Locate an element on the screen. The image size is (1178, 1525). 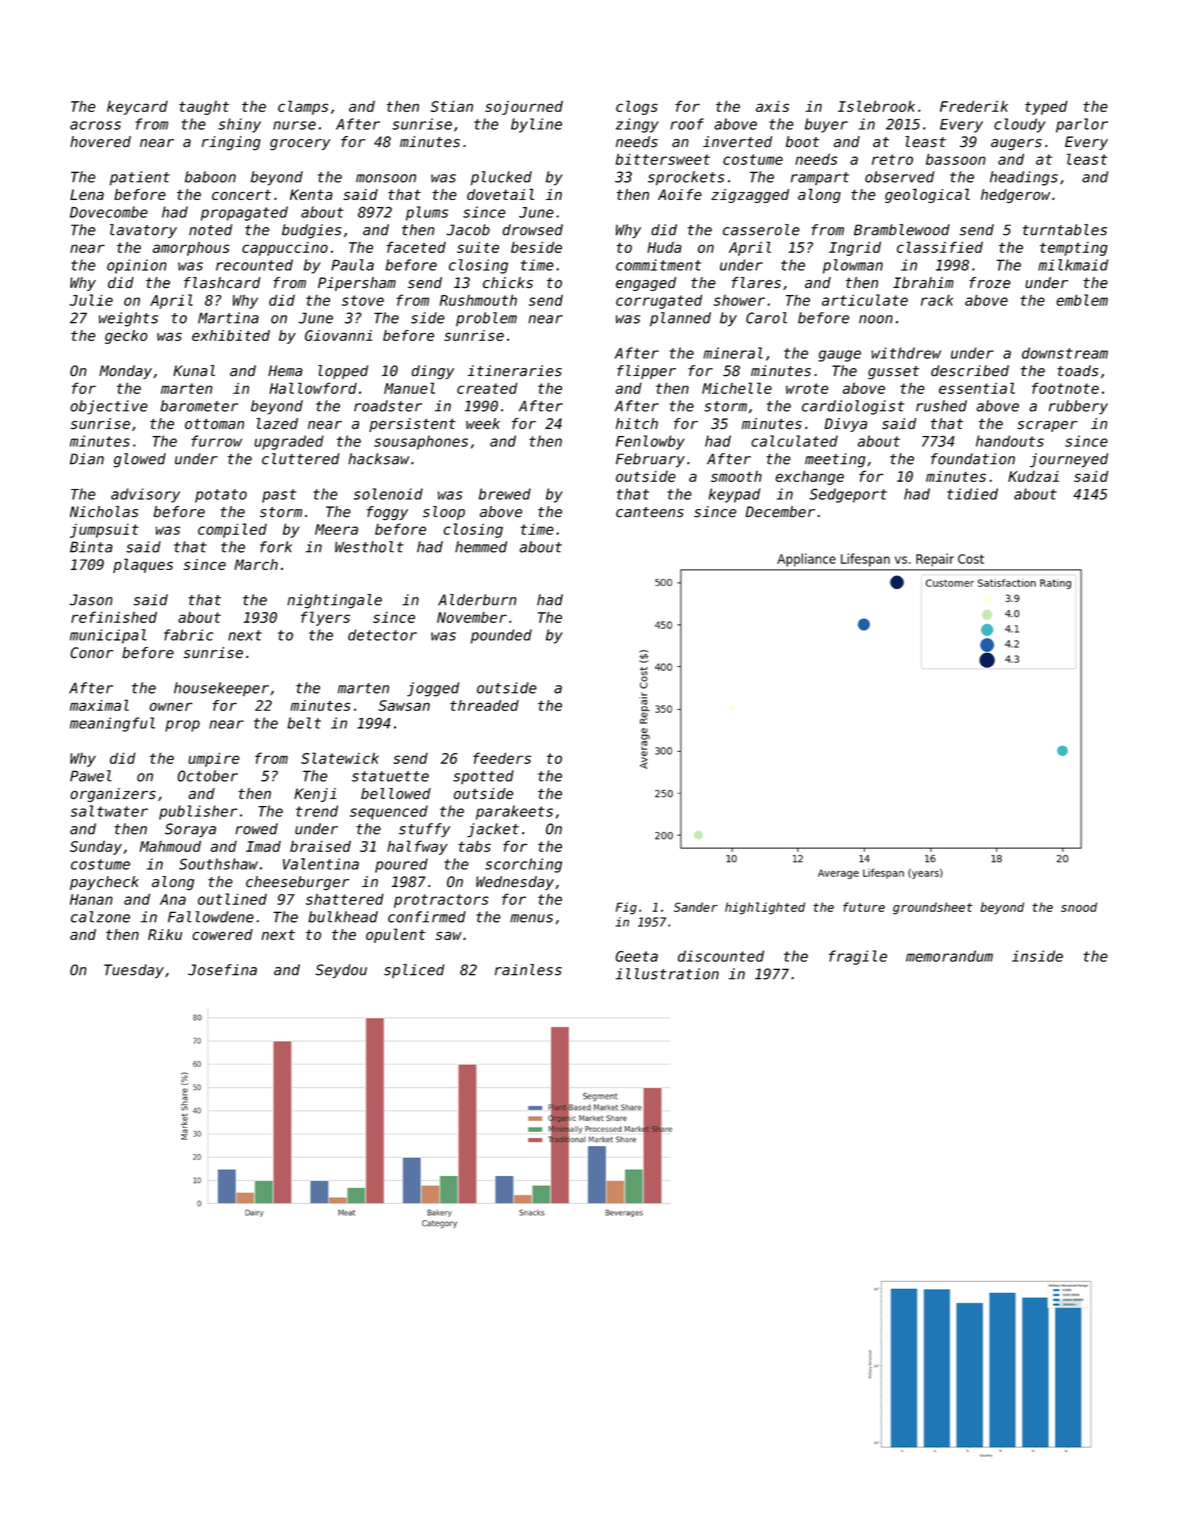
housekeeper is located at coordinates (221, 689).
